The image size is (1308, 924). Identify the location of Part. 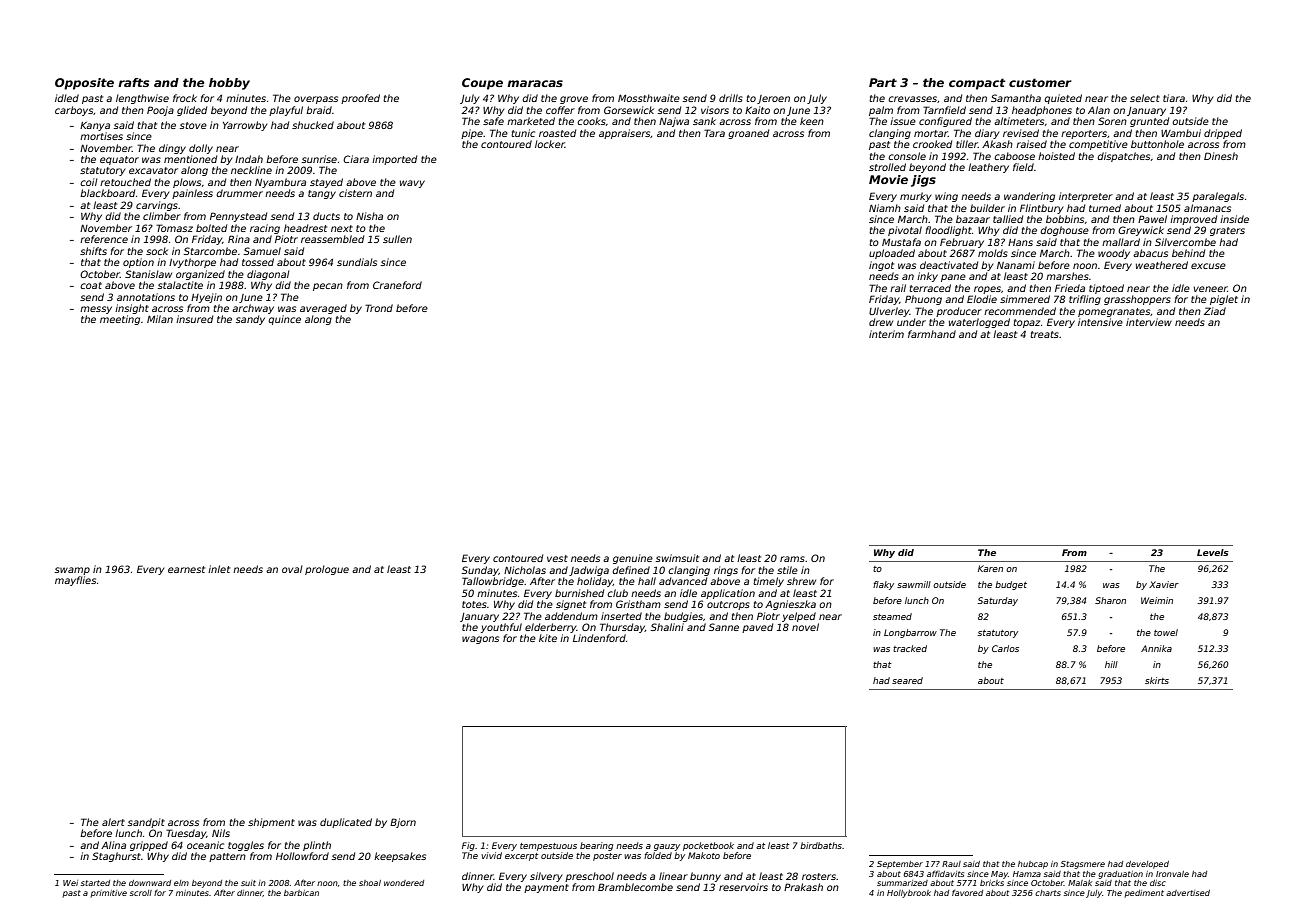
(883, 82).
